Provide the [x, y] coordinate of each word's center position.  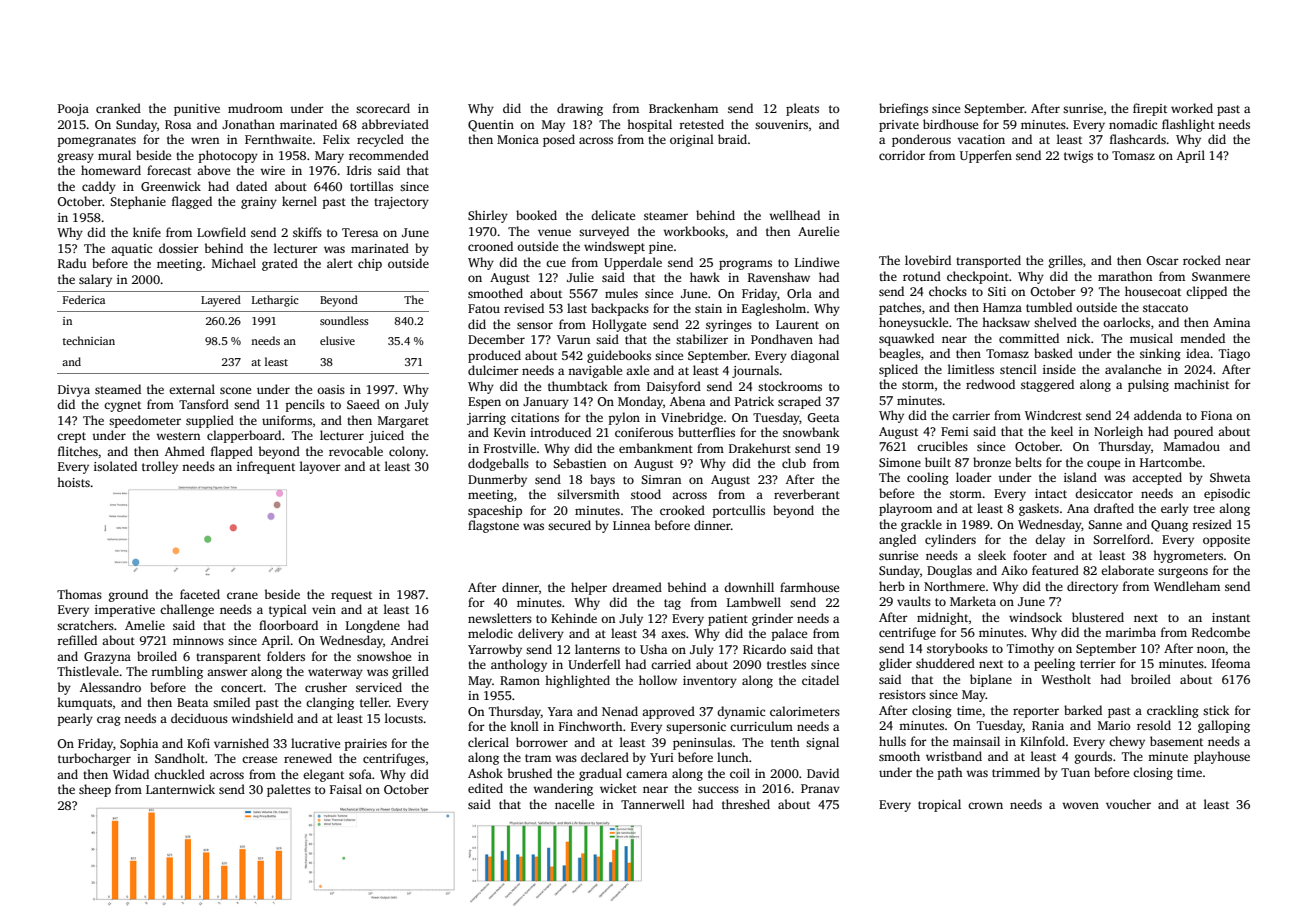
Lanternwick [180, 789]
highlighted [577, 681]
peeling [1054, 664]
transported [988, 261]
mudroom [255, 108]
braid [732, 139]
